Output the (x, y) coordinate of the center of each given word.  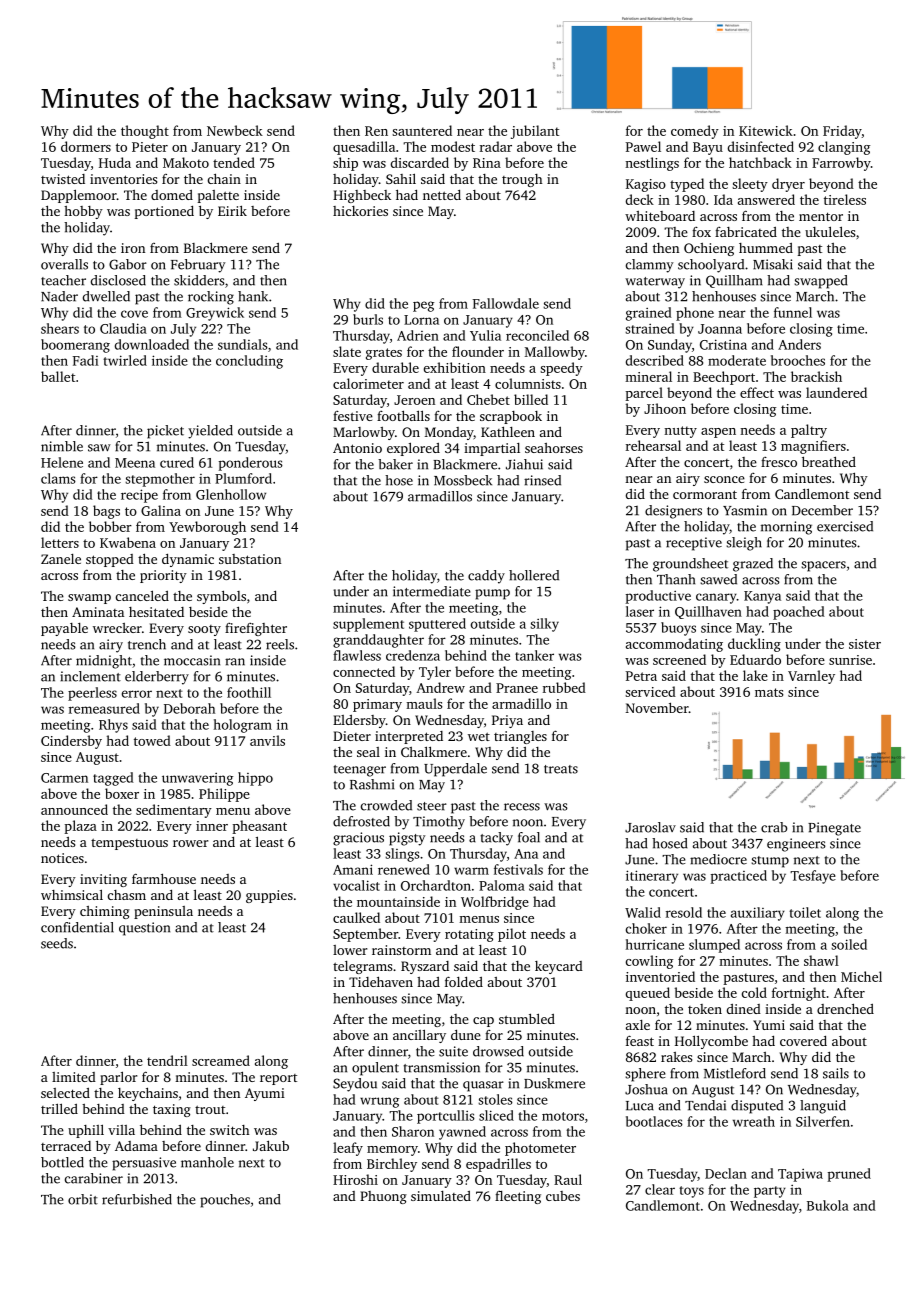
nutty (680, 432)
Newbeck (235, 130)
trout (210, 1109)
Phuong (383, 1197)
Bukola (828, 1205)
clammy (649, 266)
